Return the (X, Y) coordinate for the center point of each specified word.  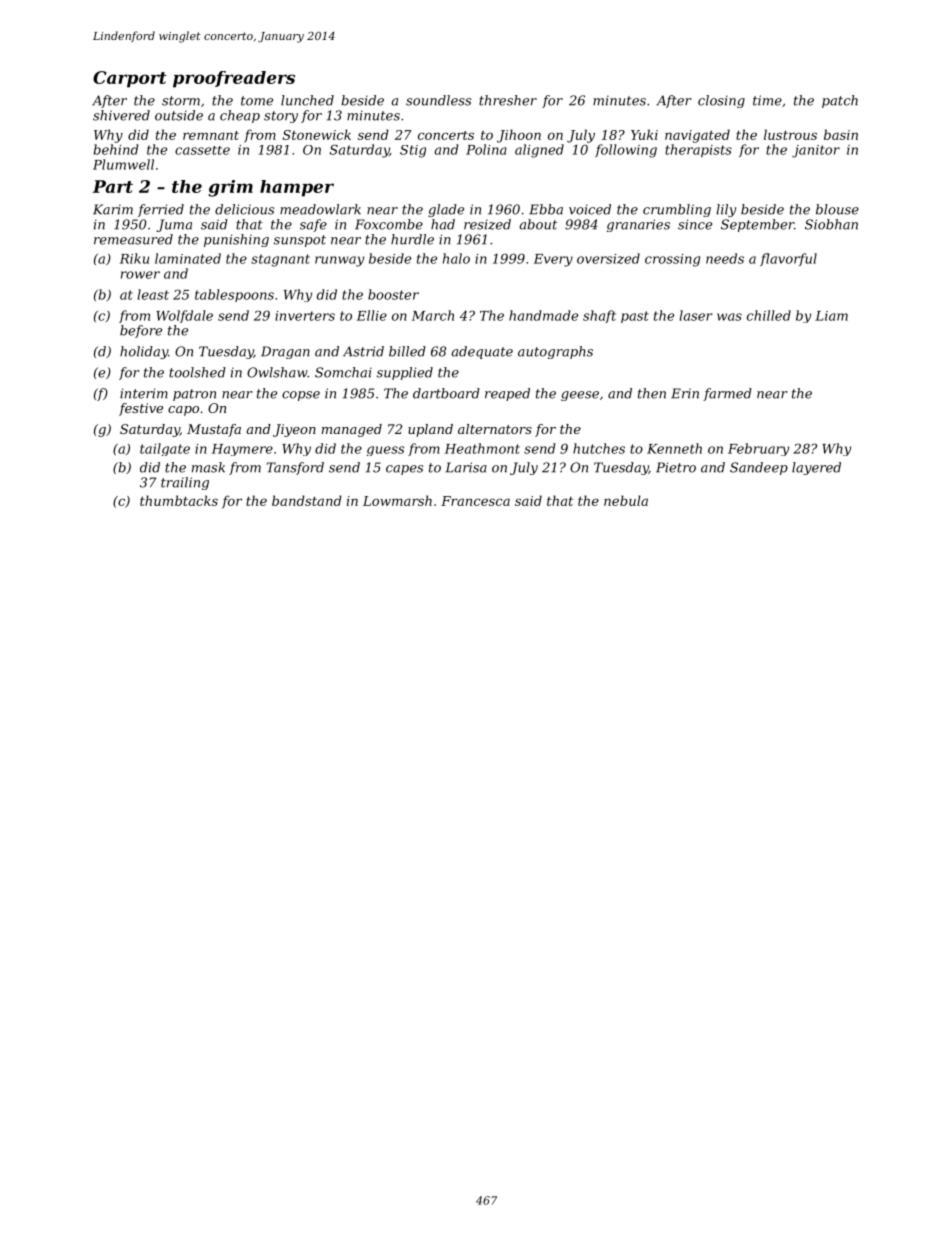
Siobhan (831, 224)
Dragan (285, 352)
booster (393, 294)
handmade (543, 315)
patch (840, 101)
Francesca (475, 501)
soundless (438, 100)
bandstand (307, 500)
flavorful (788, 259)
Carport (130, 79)
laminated (188, 258)
